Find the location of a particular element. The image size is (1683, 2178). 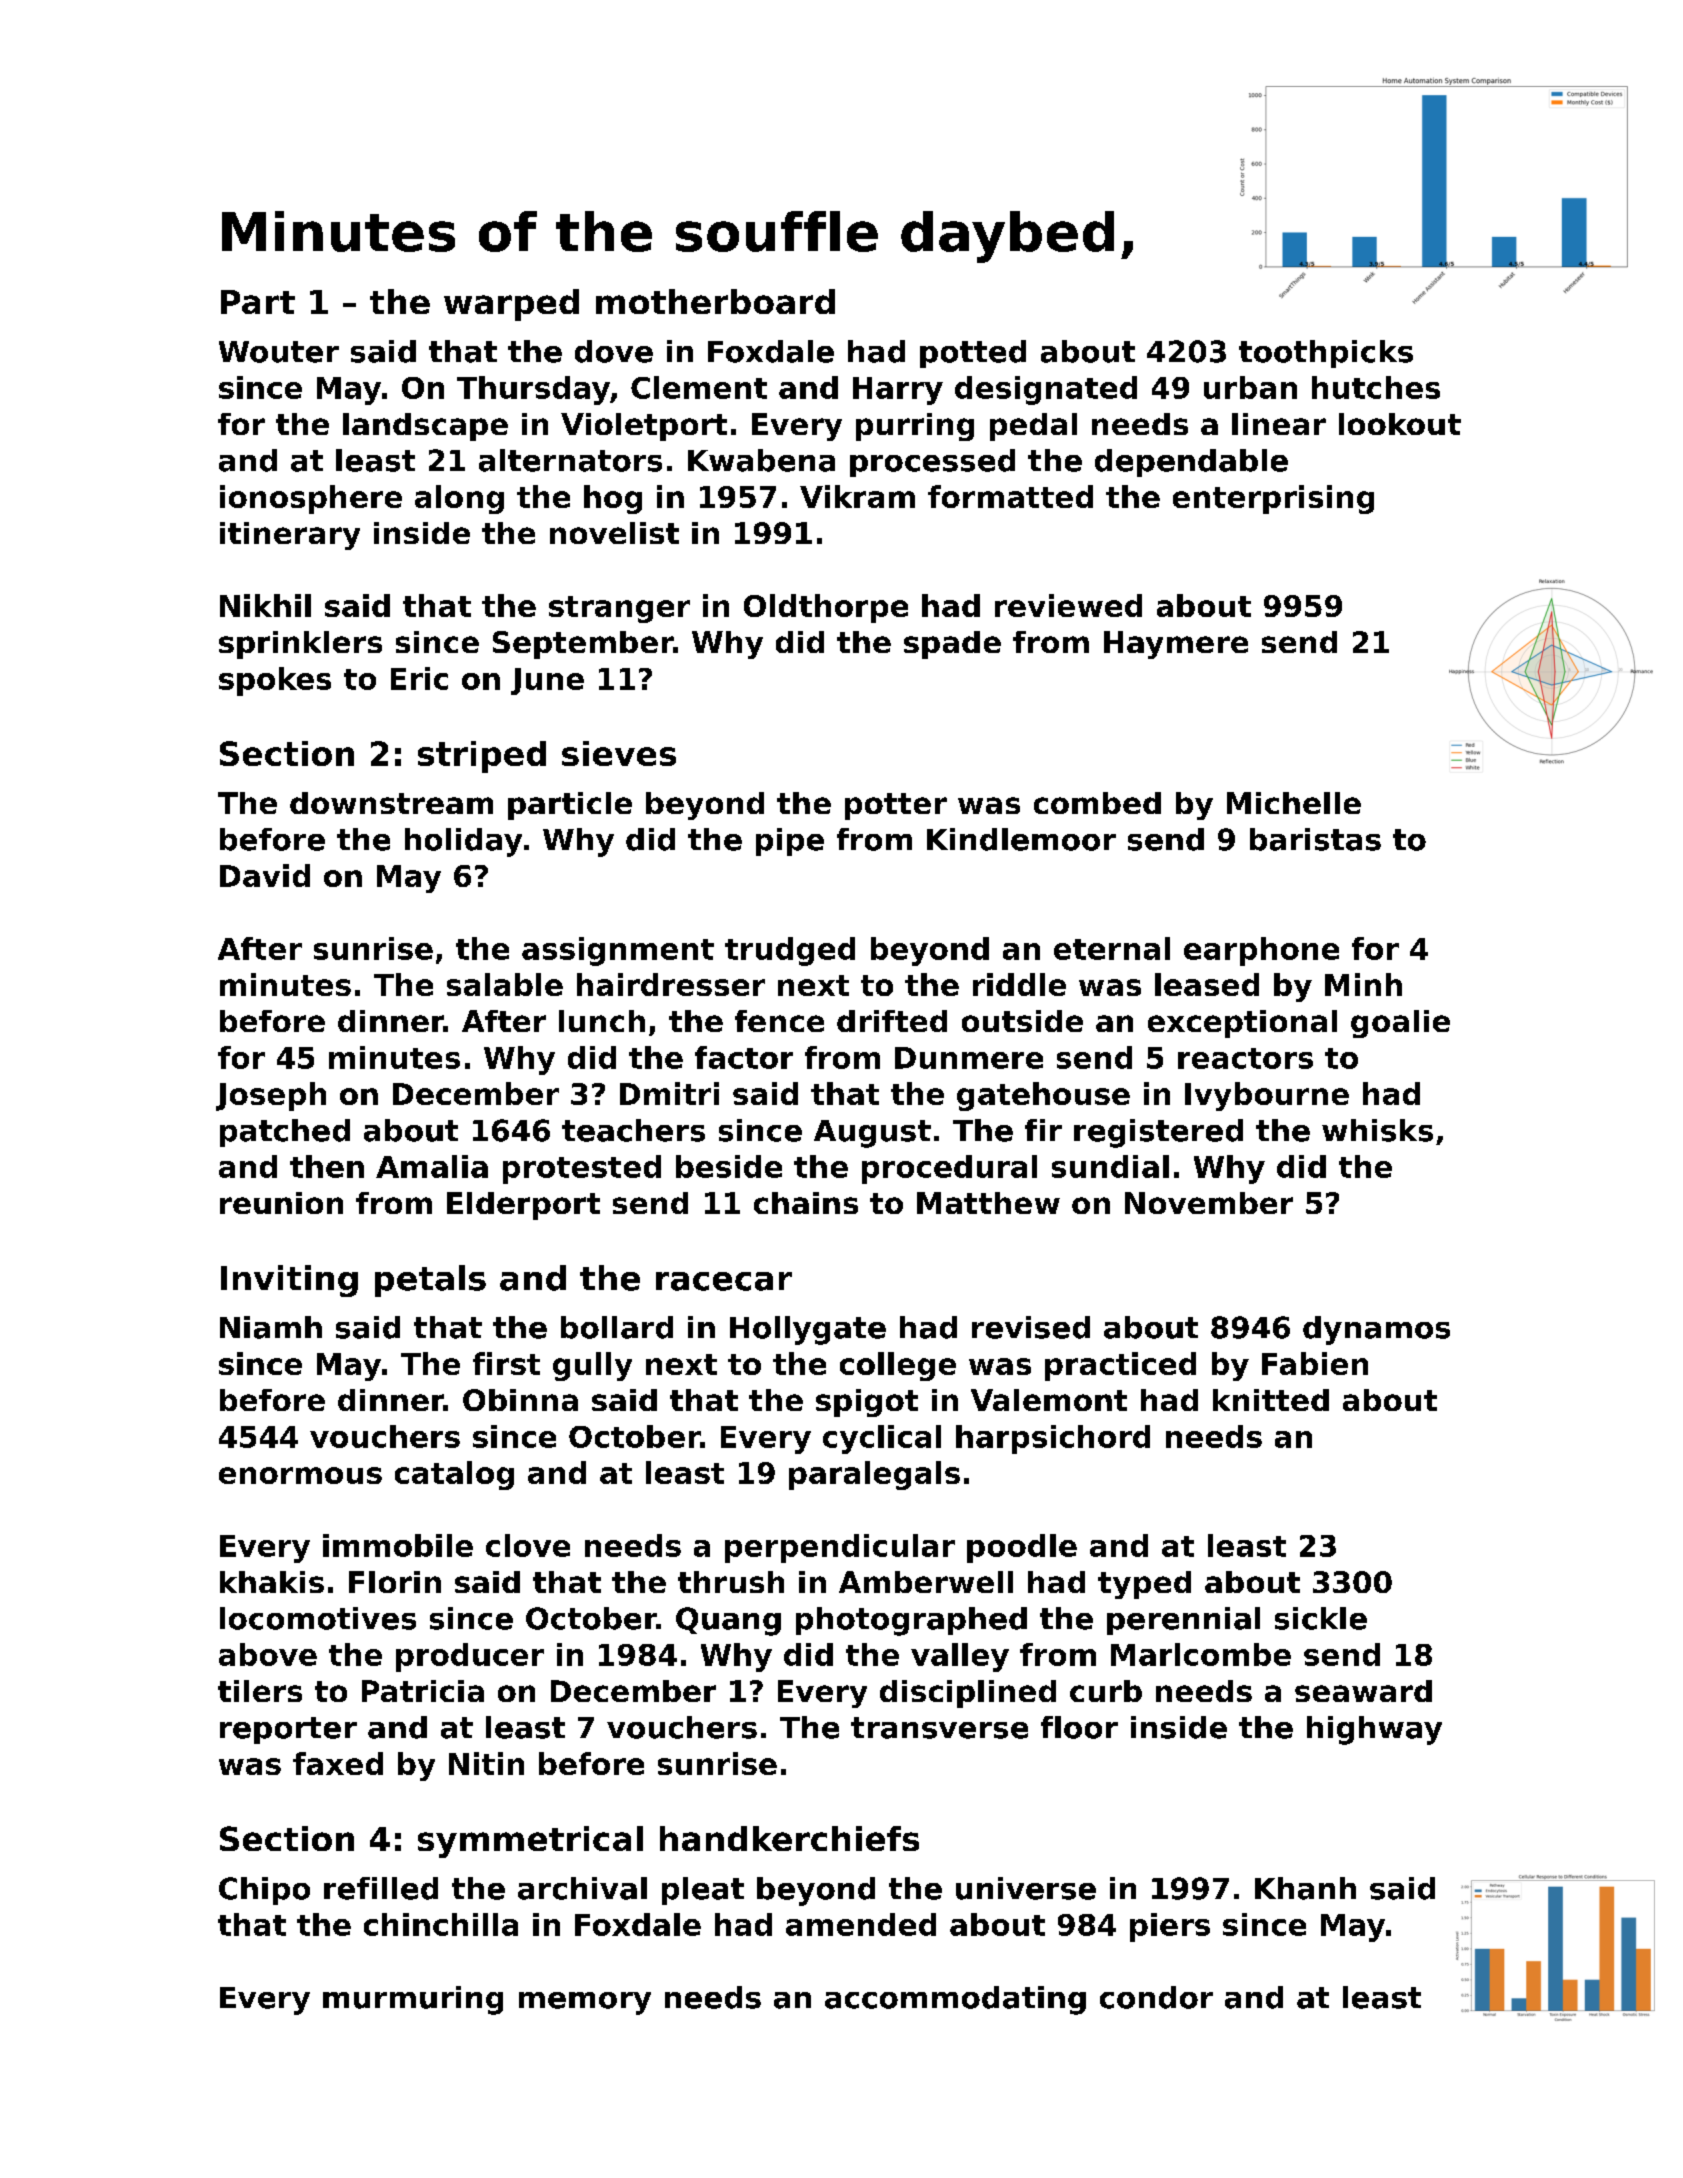

murmuring is located at coordinates (413, 2000).
